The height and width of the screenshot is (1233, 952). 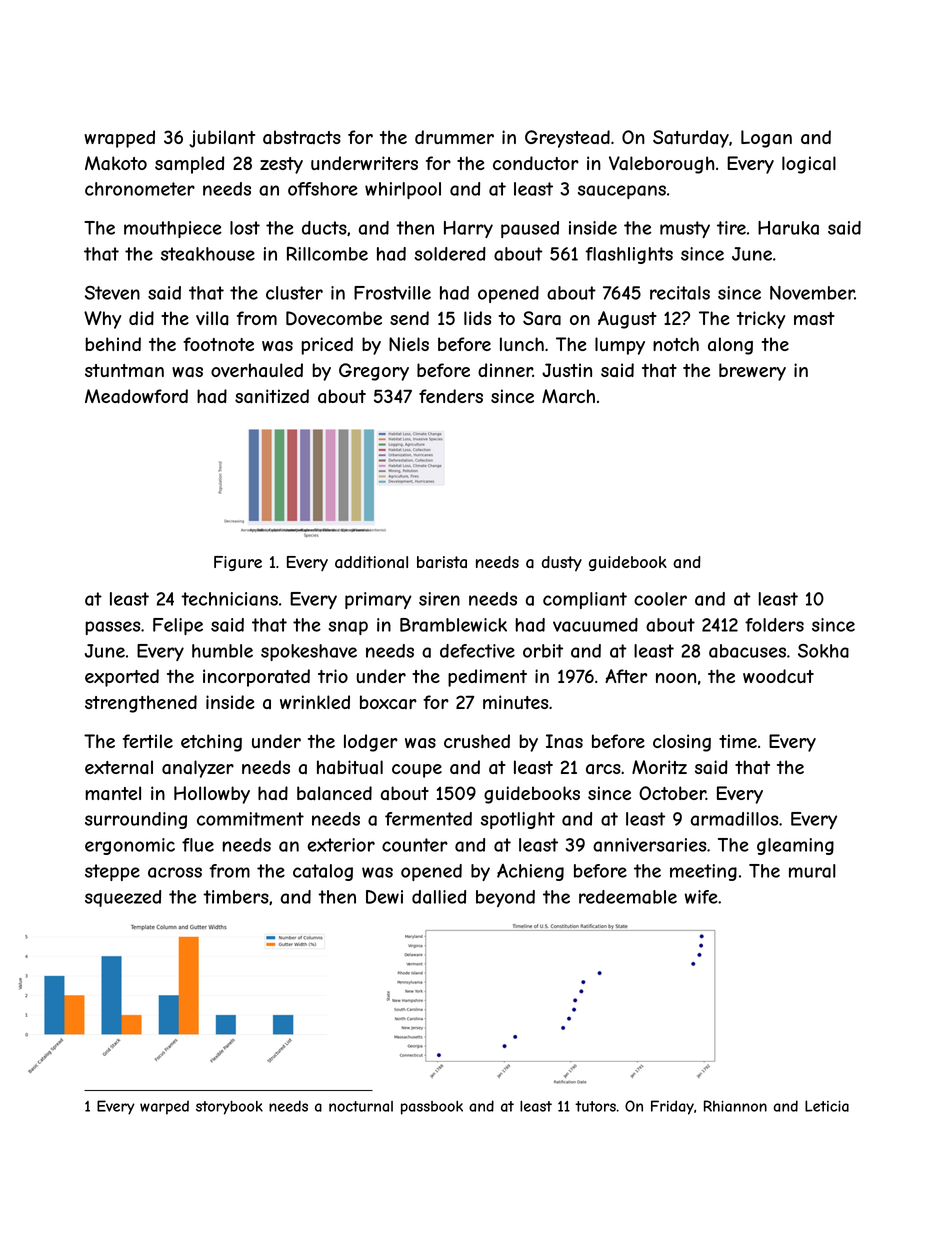 What do you see at coordinates (543, 651) in the screenshot?
I see `orbit` at bounding box center [543, 651].
